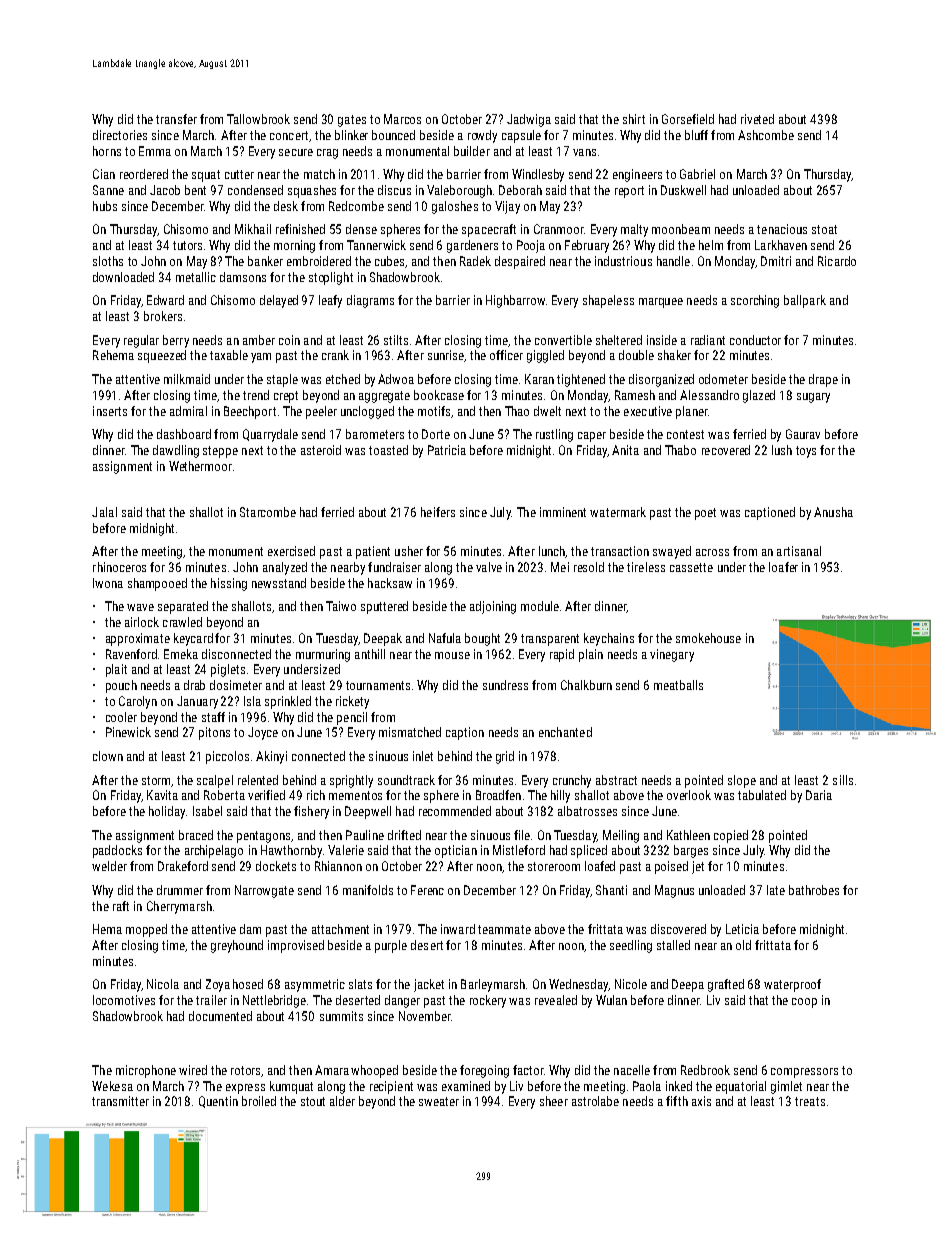 This document has height=1233, width=952. What do you see at coordinates (550, 640) in the document?
I see `transparent` at bounding box center [550, 640].
